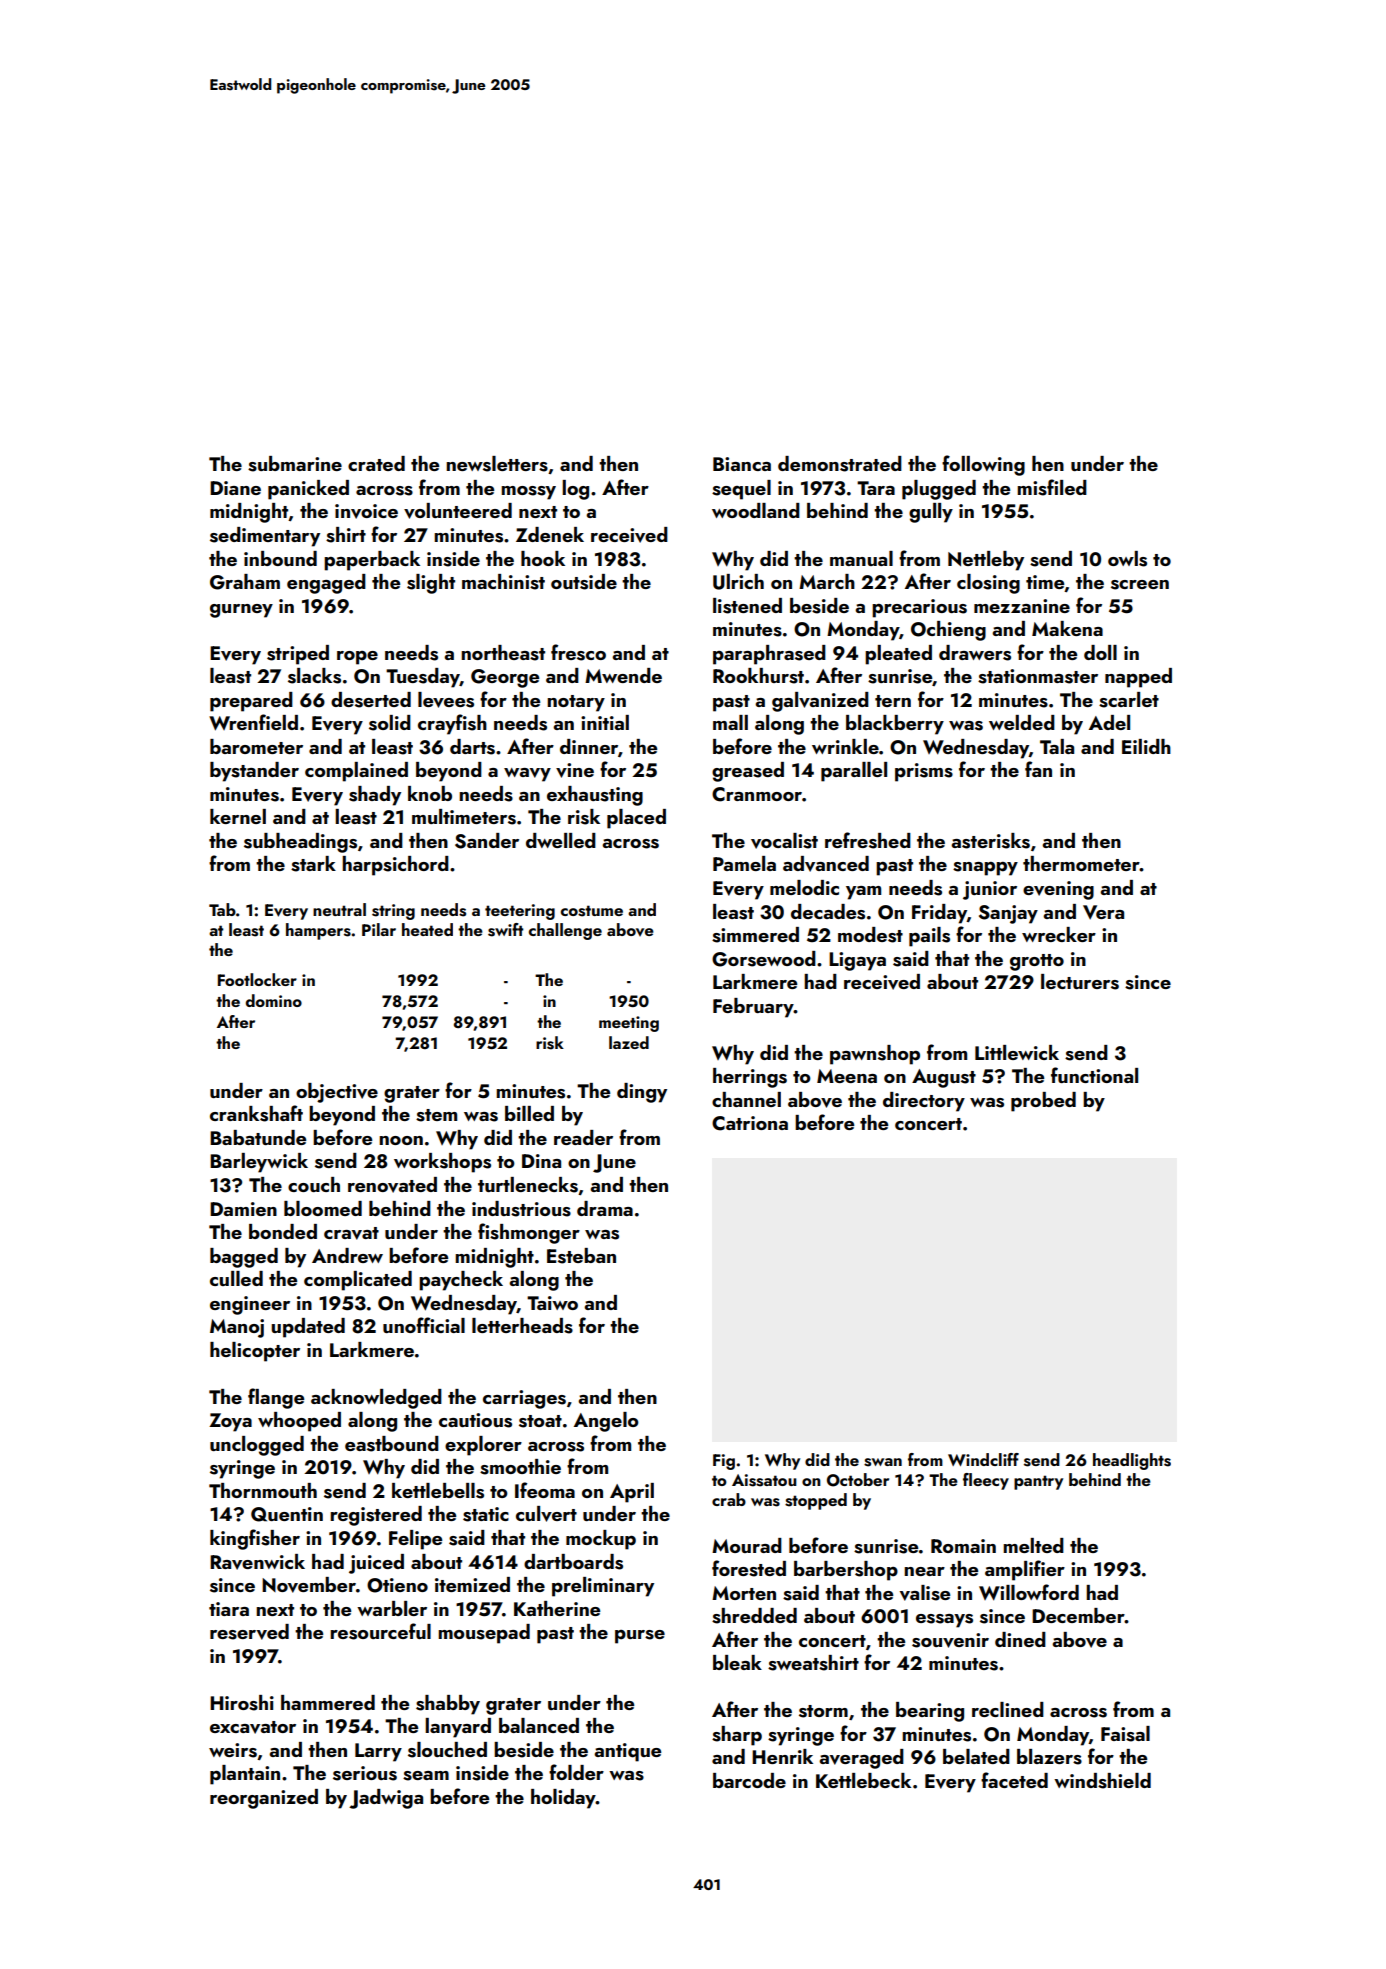 The height and width of the screenshot is (1969, 1386). I want to click on Tab, so click(222, 909).
